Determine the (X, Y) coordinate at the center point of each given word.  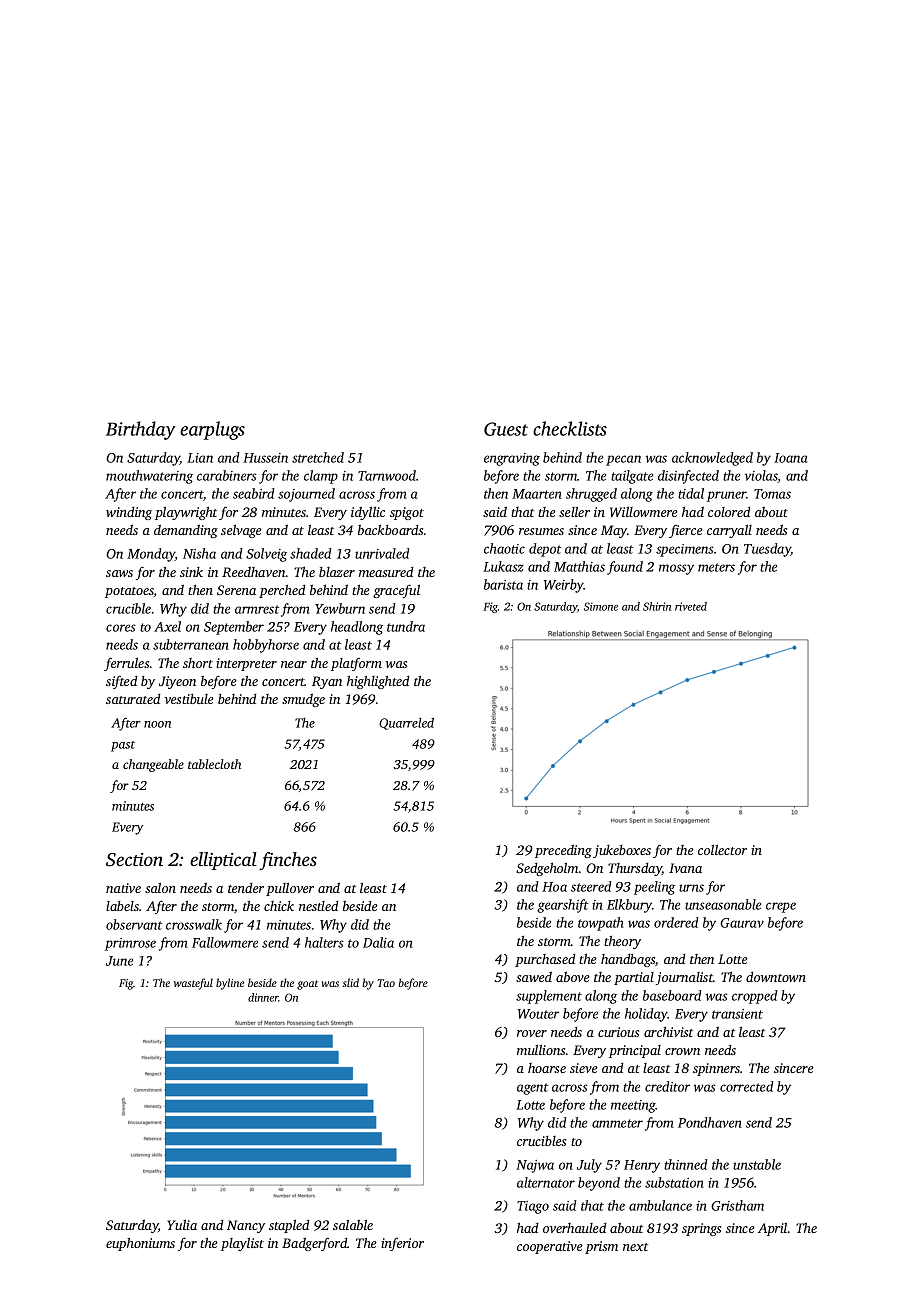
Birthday (140, 430)
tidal (691, 493)
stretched (318, 457)
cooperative (550, 1247)
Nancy (246, 1226)
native (123, 888)
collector (722, 849)
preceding (563, 851)
